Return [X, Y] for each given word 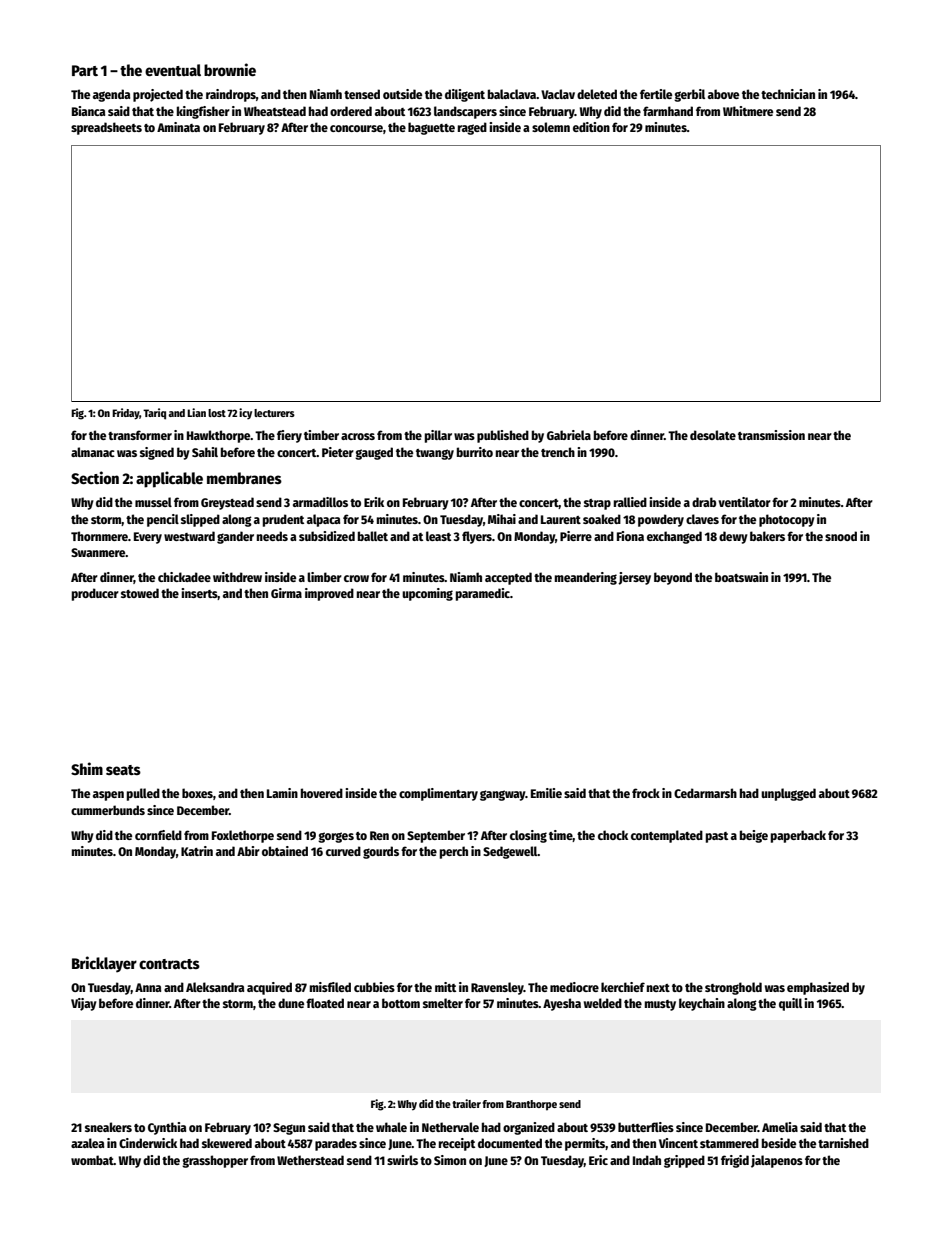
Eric [598, 1160]
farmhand [668, 111]
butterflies [646, 1127]
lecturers [274, 413]
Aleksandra [215, 987]
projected [158, 95]
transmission [771, 435]
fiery [289, 436]
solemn [551, 127]
